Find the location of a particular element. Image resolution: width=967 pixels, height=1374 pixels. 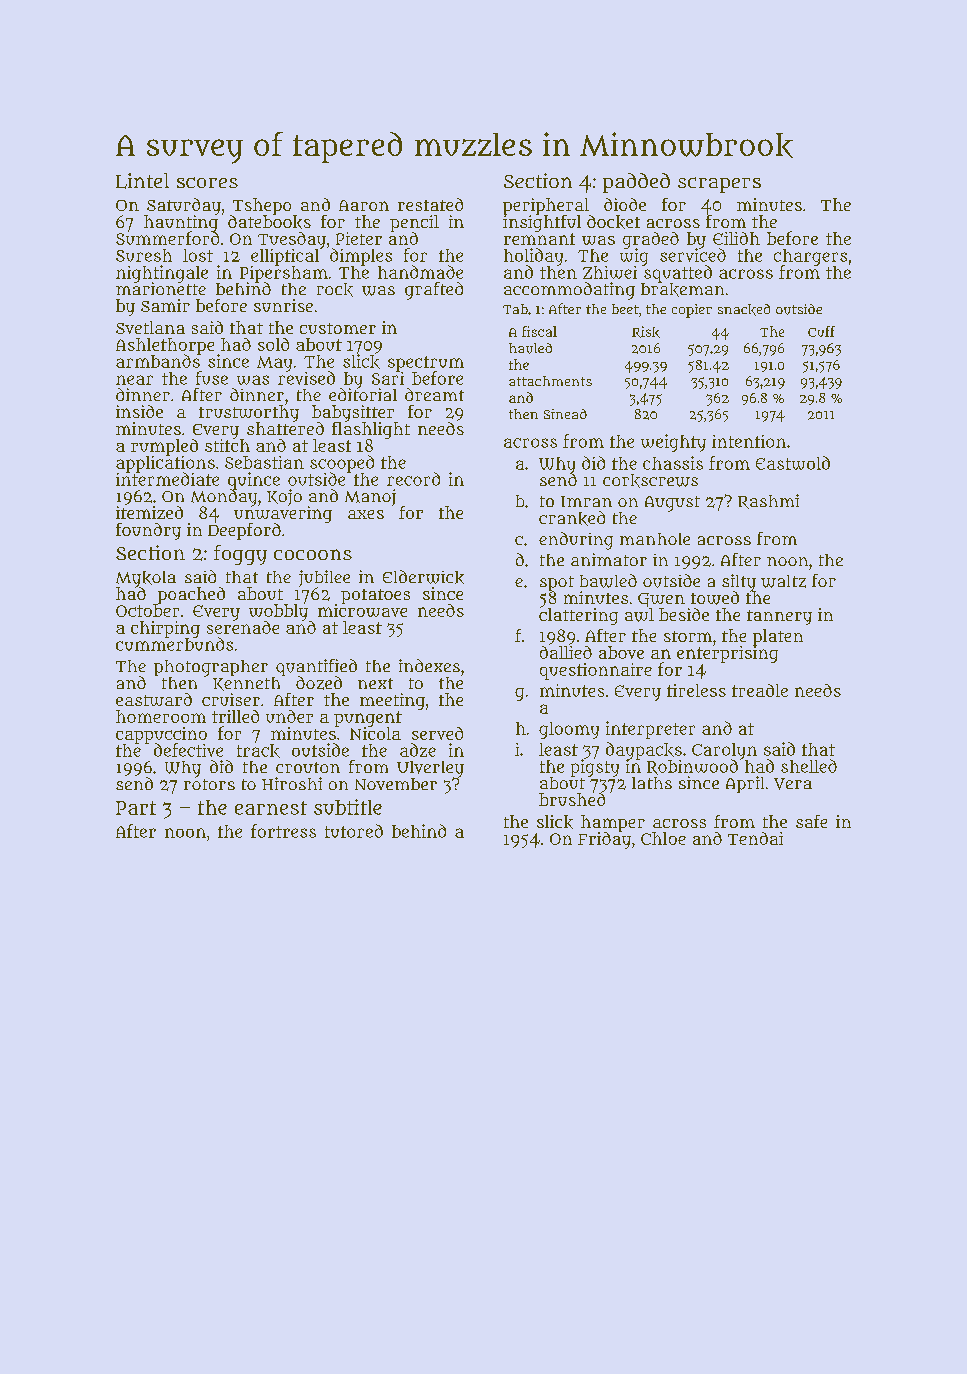

Part is located at coordinates (136, 808).
